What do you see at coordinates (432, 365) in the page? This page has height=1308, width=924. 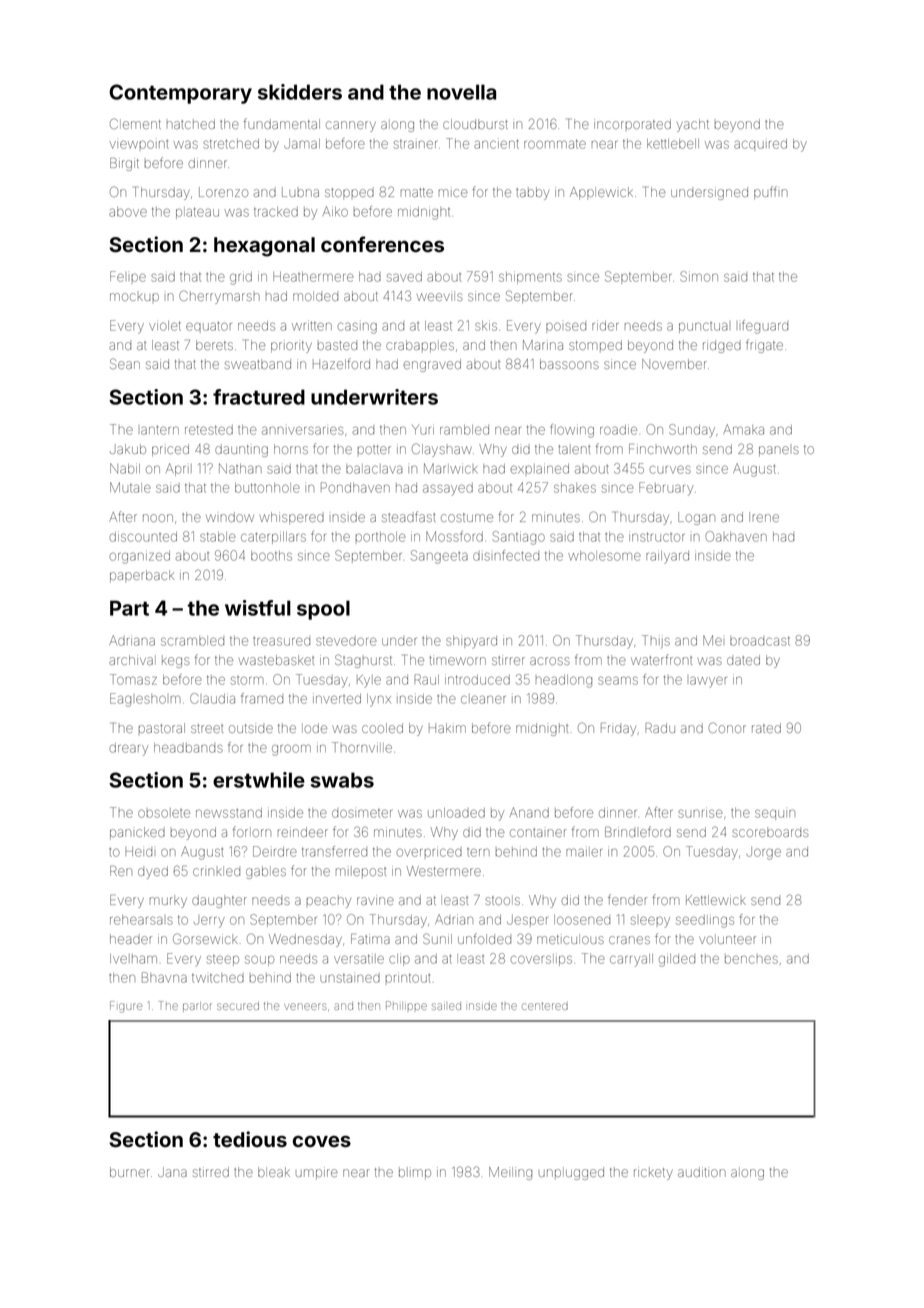 I see `engraved` at bounding box center [432, 365].
